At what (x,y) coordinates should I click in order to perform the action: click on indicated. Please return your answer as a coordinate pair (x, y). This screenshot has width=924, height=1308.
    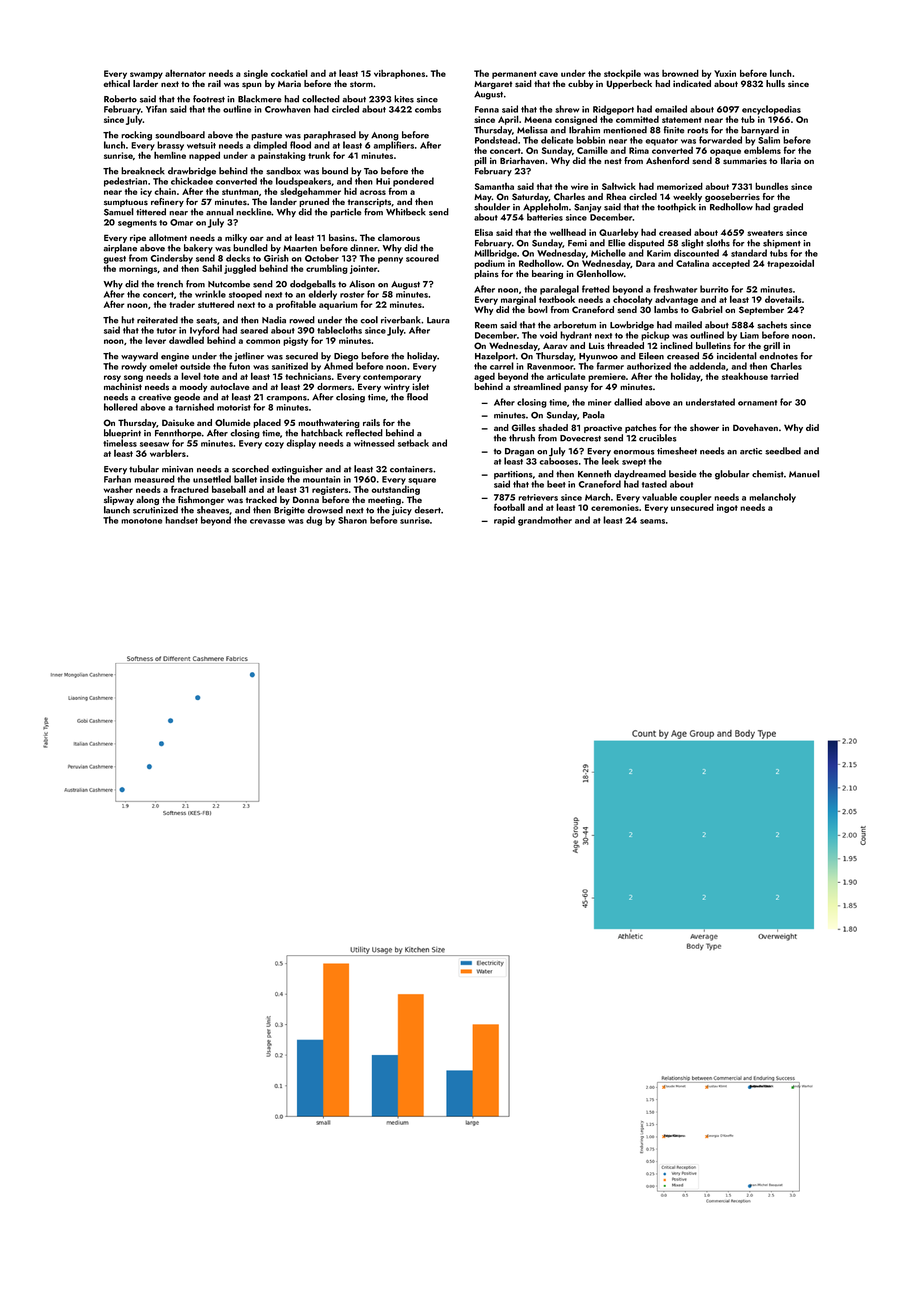
    Looking at the image, I should click on (692, 83).
